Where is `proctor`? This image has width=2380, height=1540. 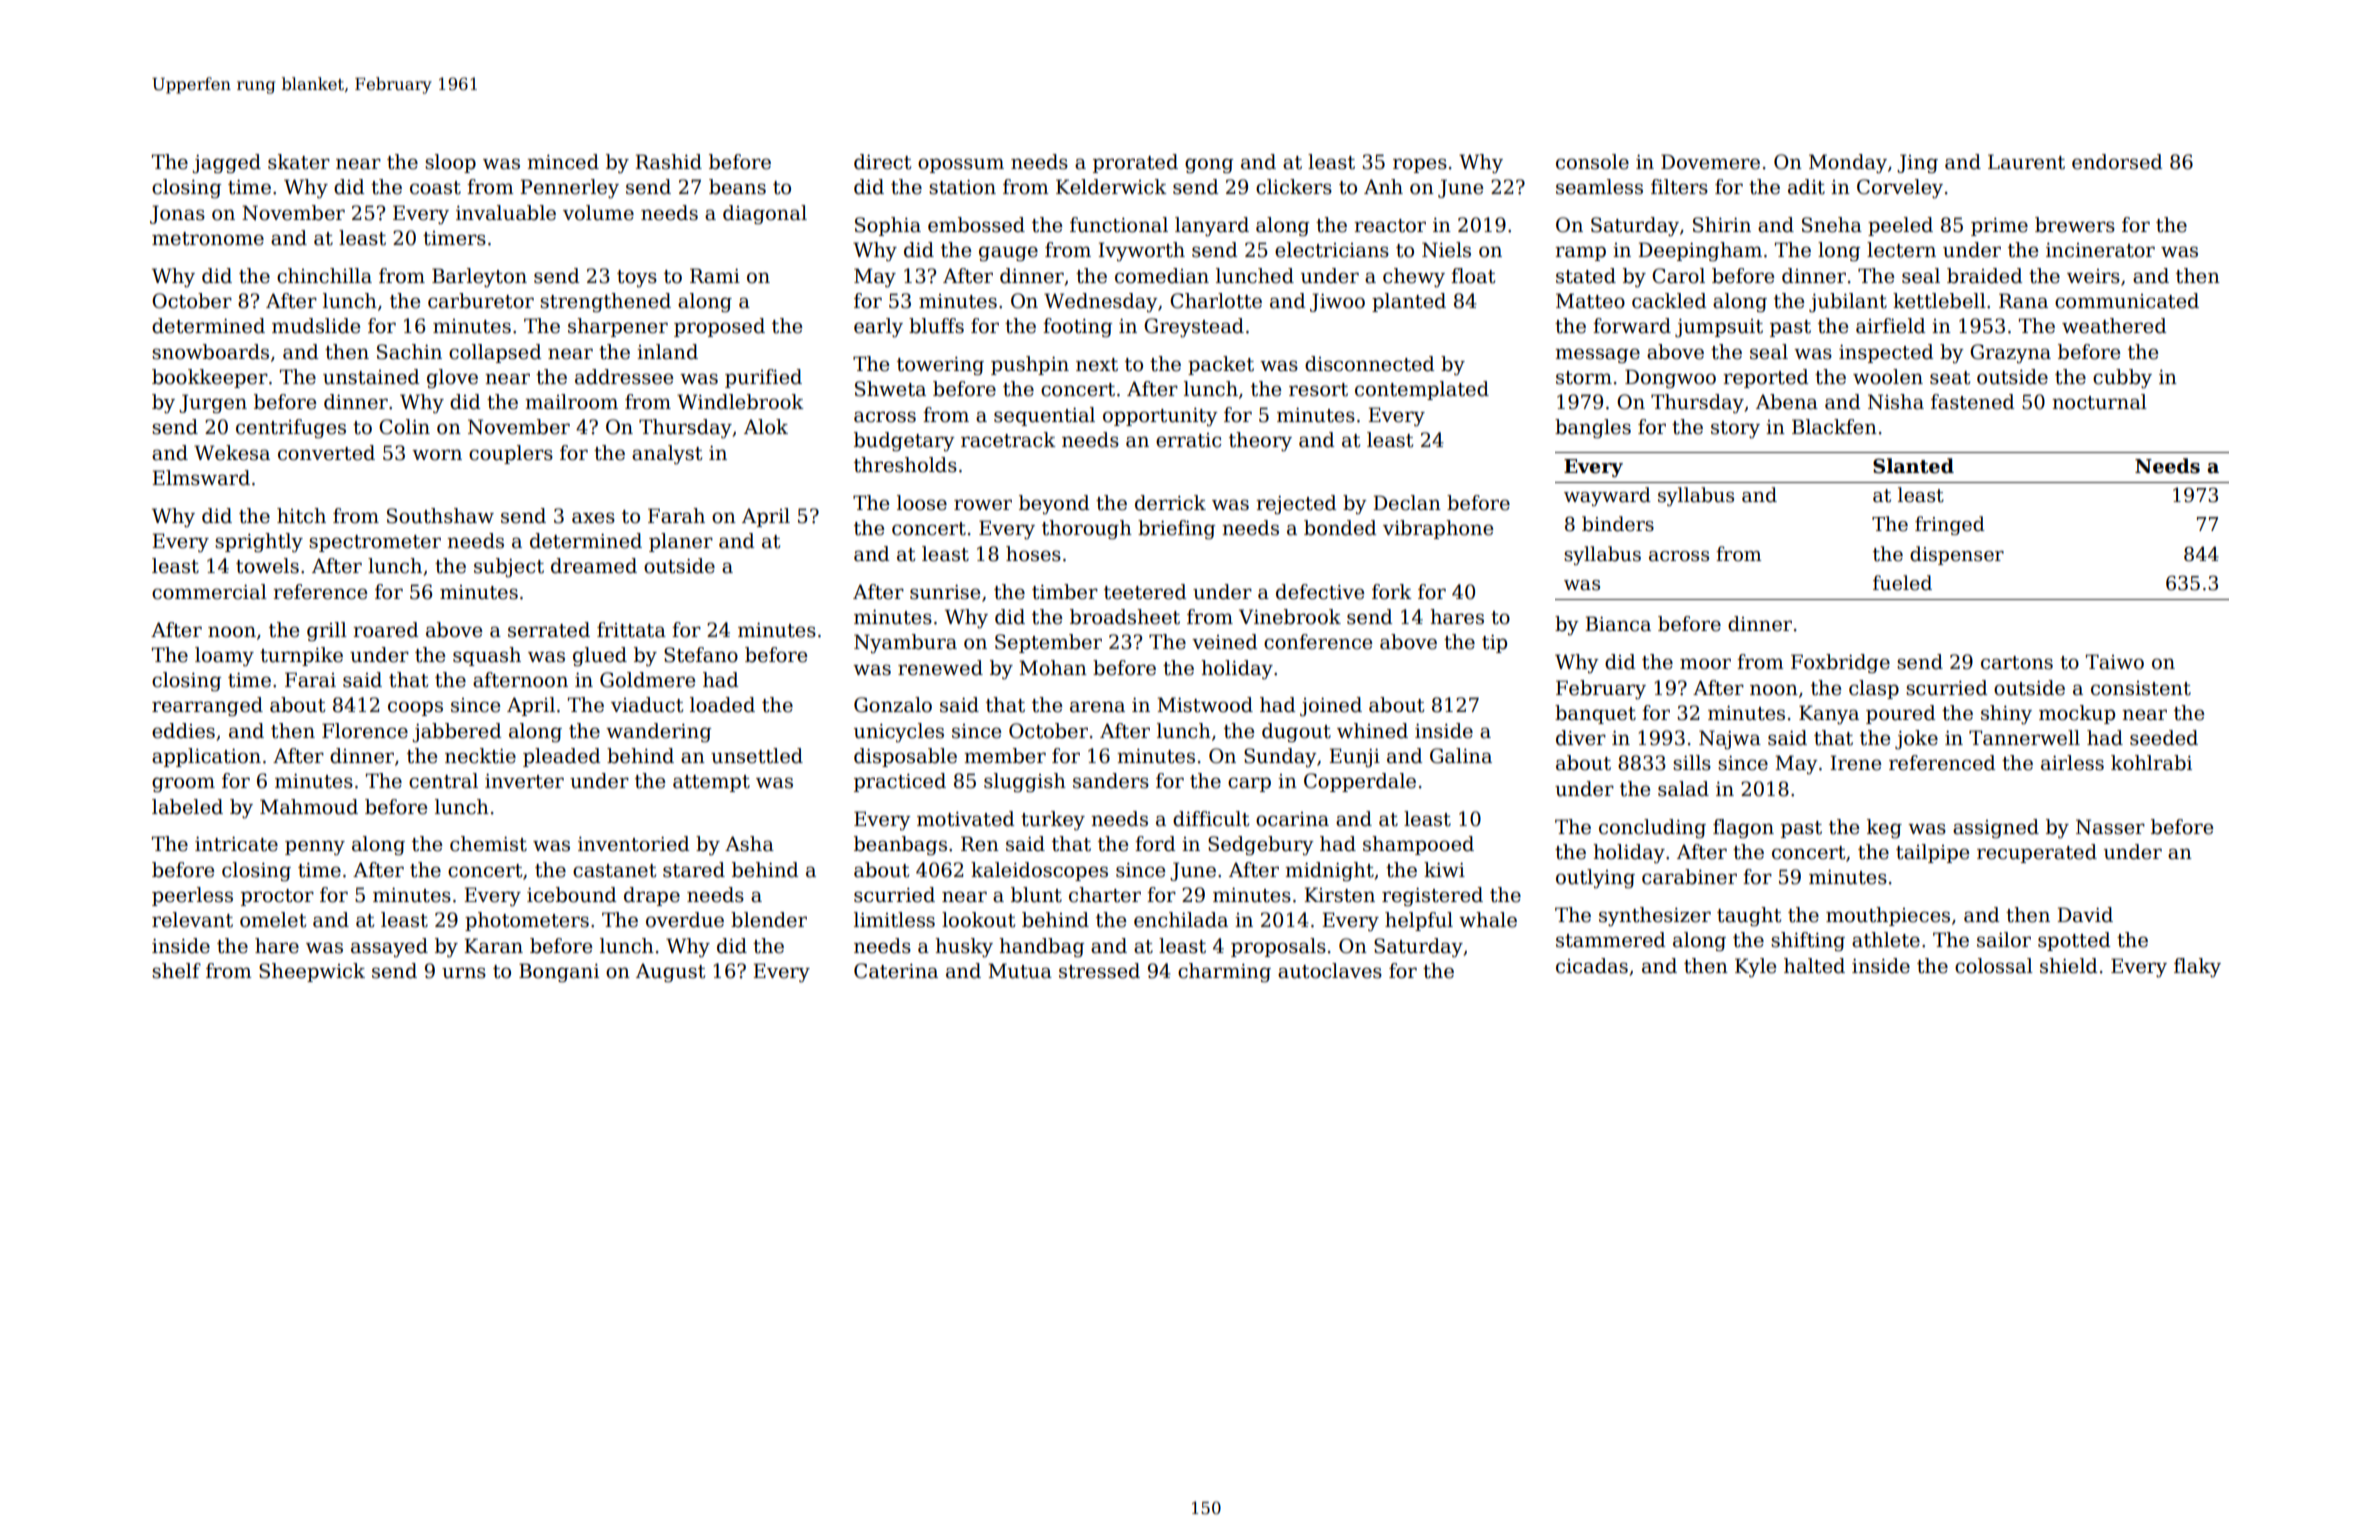 proctor is located at coordinates (277, 897).
